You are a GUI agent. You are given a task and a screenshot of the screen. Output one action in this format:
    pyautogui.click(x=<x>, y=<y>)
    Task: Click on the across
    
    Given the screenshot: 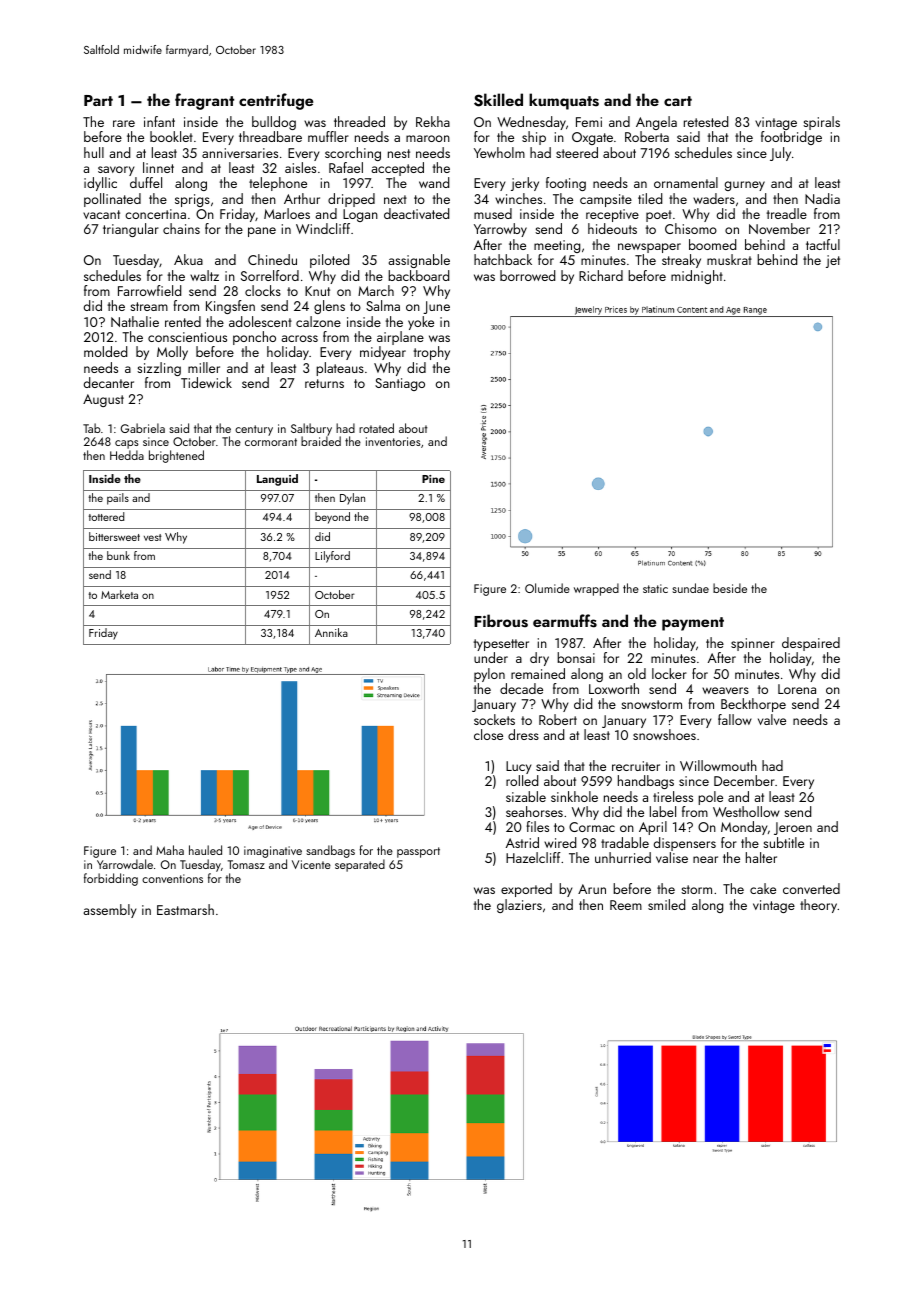 What is the action you would take?
    pyautogui.click(x=299, y=338)
